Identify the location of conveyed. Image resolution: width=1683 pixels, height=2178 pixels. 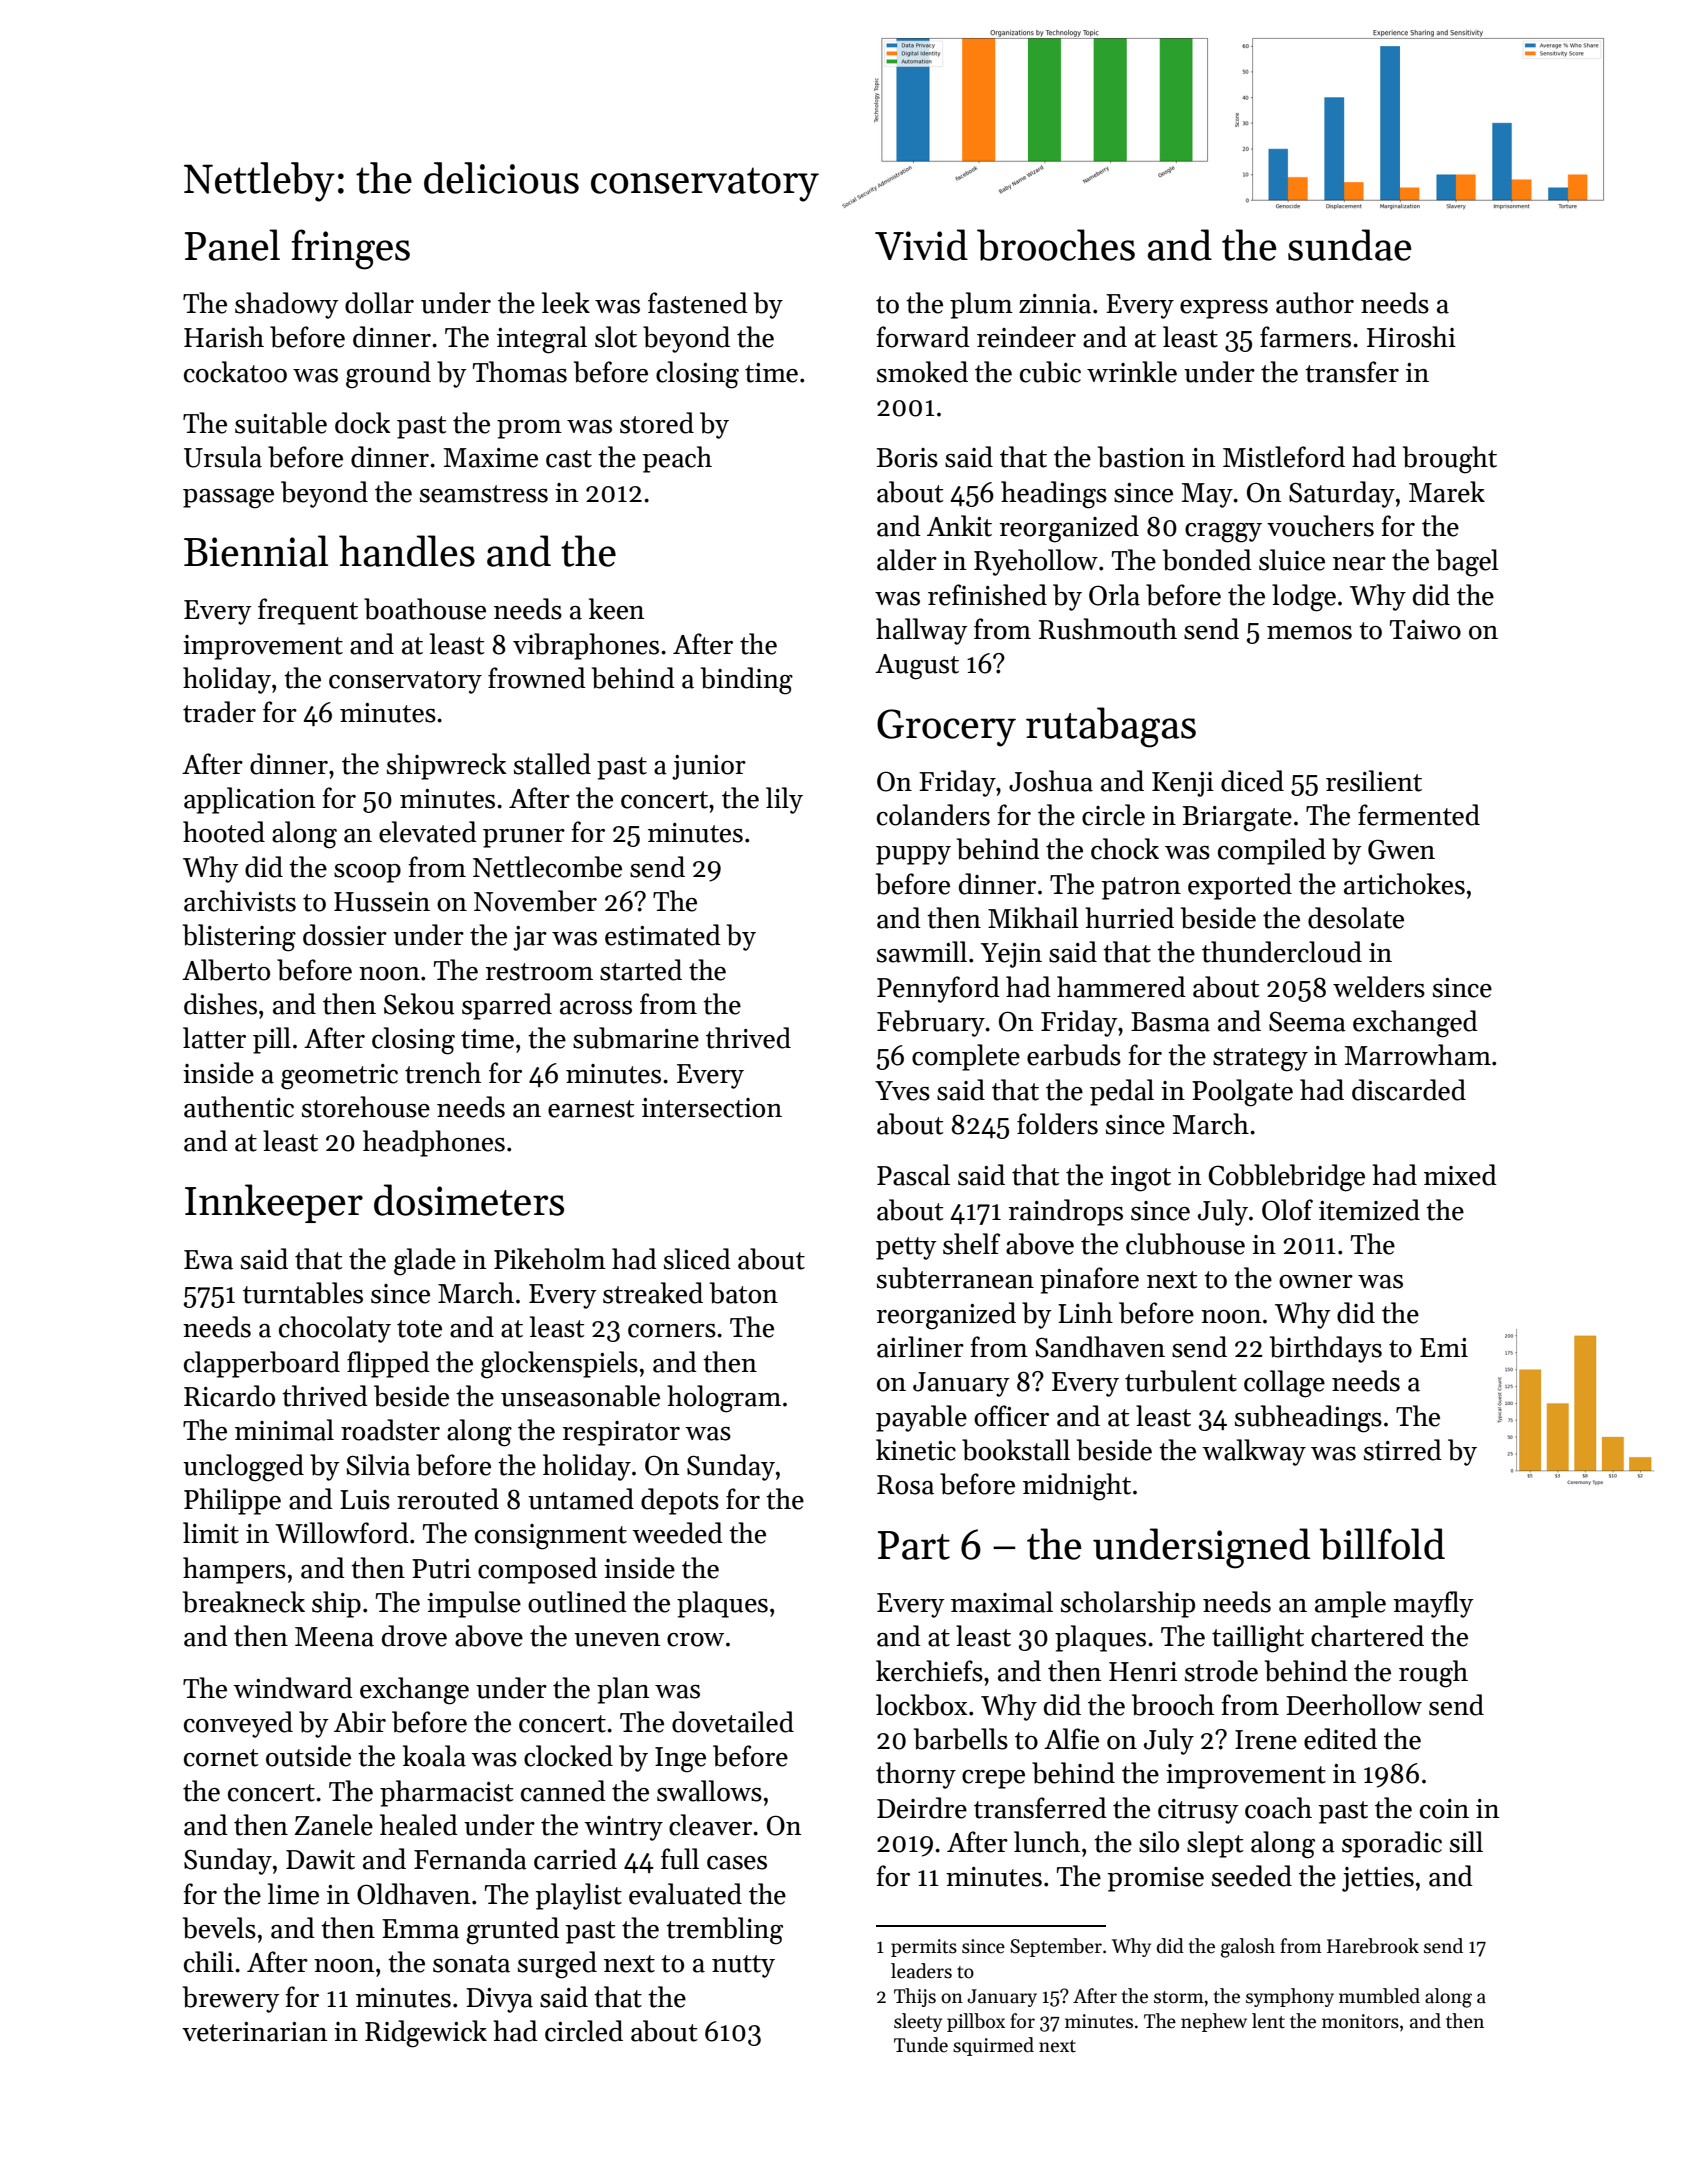
(238, 1724).
